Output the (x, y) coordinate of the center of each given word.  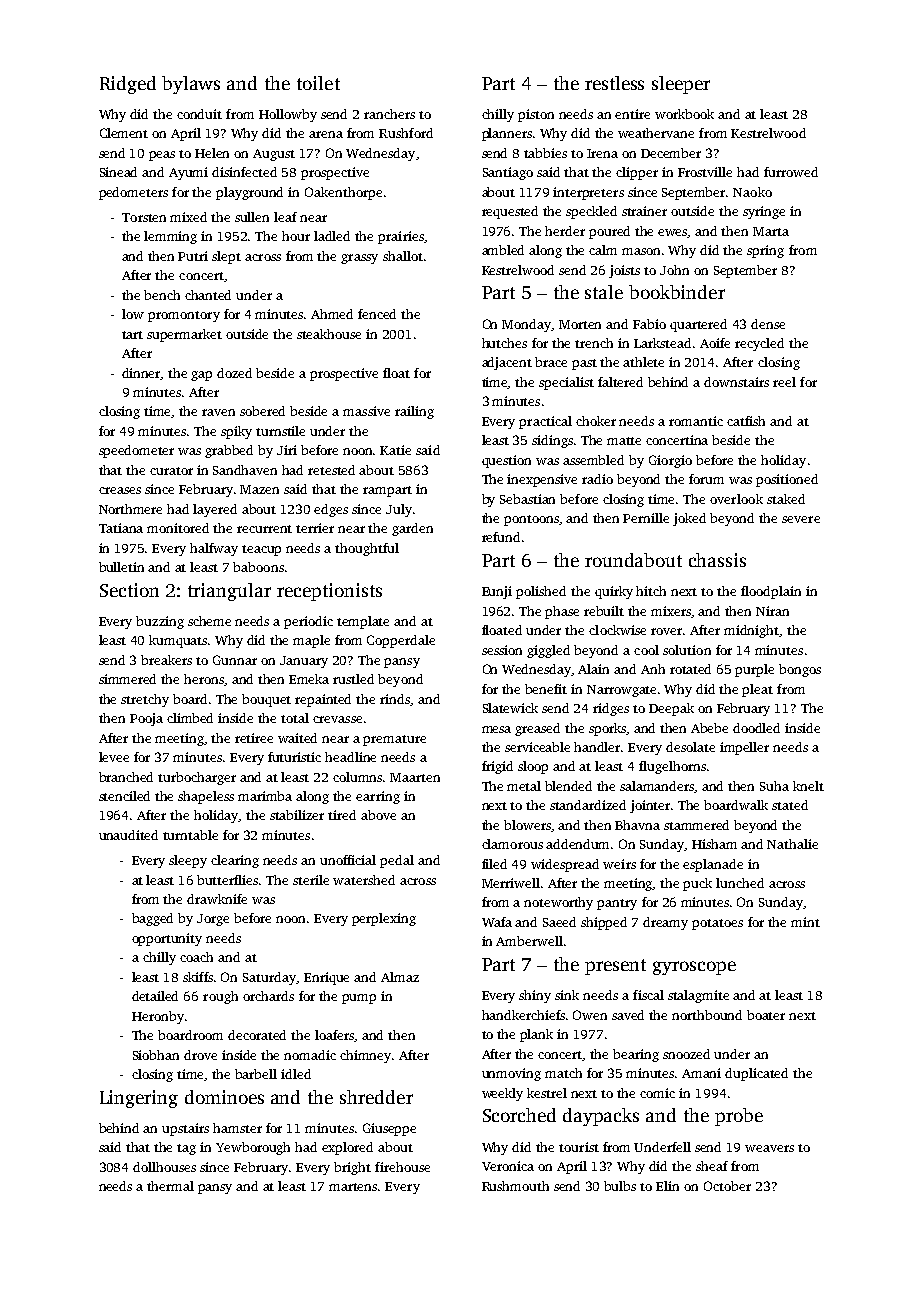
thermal (170, 1186)
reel (784, 382)
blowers (528, 826)
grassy (359, 259)
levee (114, 757)
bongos (800, 670)
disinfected (244, 172)
